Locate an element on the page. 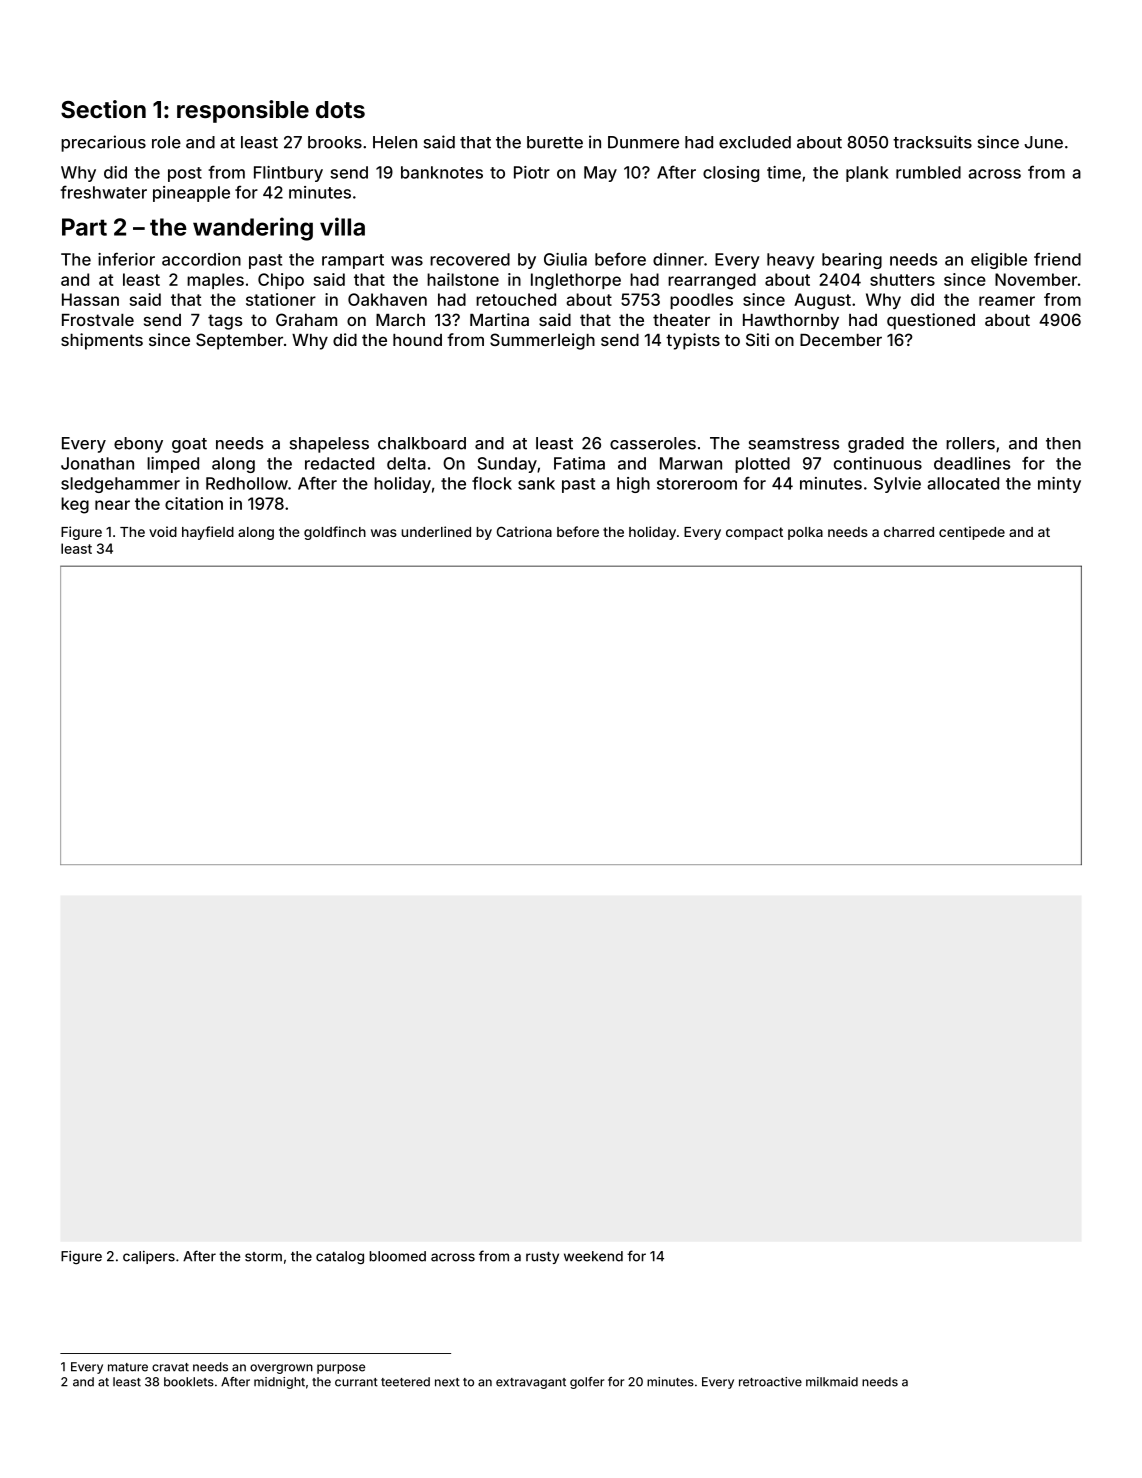 The width and height of the image is (1142, 1478). calipers is located at coordinates (149, 1257).
